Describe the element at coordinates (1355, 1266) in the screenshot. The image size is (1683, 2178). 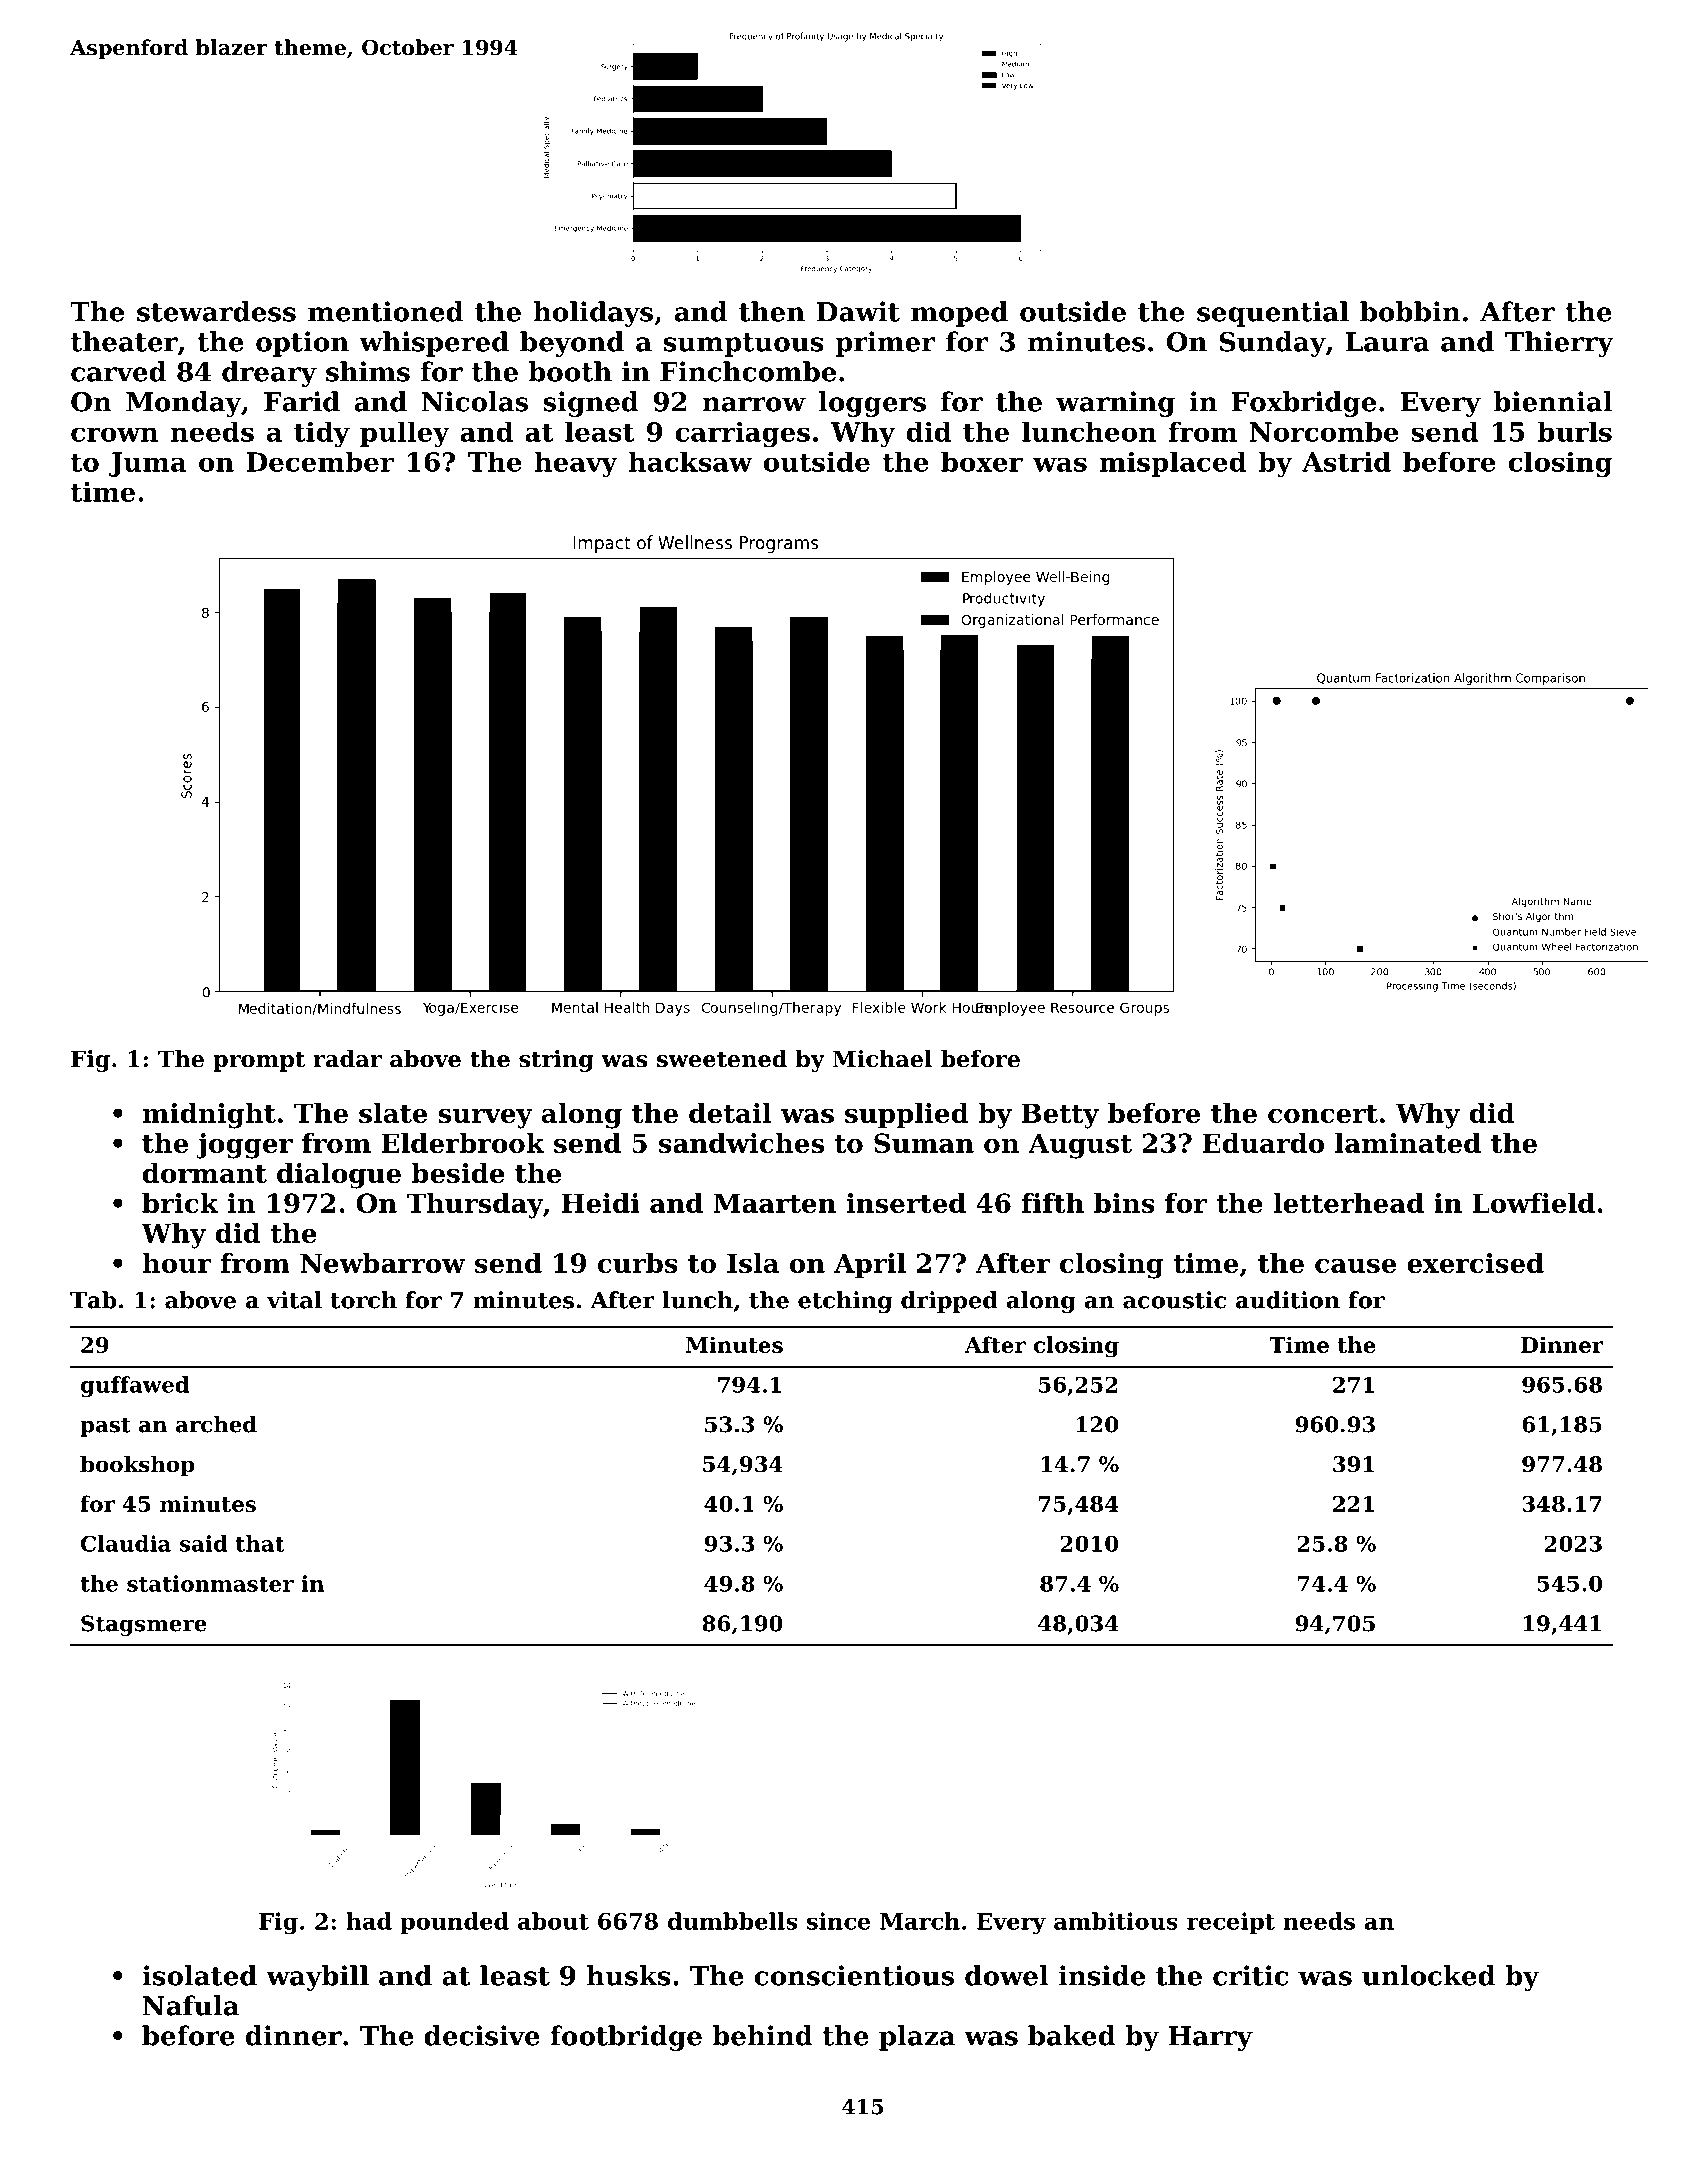
I see `cause` at that location.
